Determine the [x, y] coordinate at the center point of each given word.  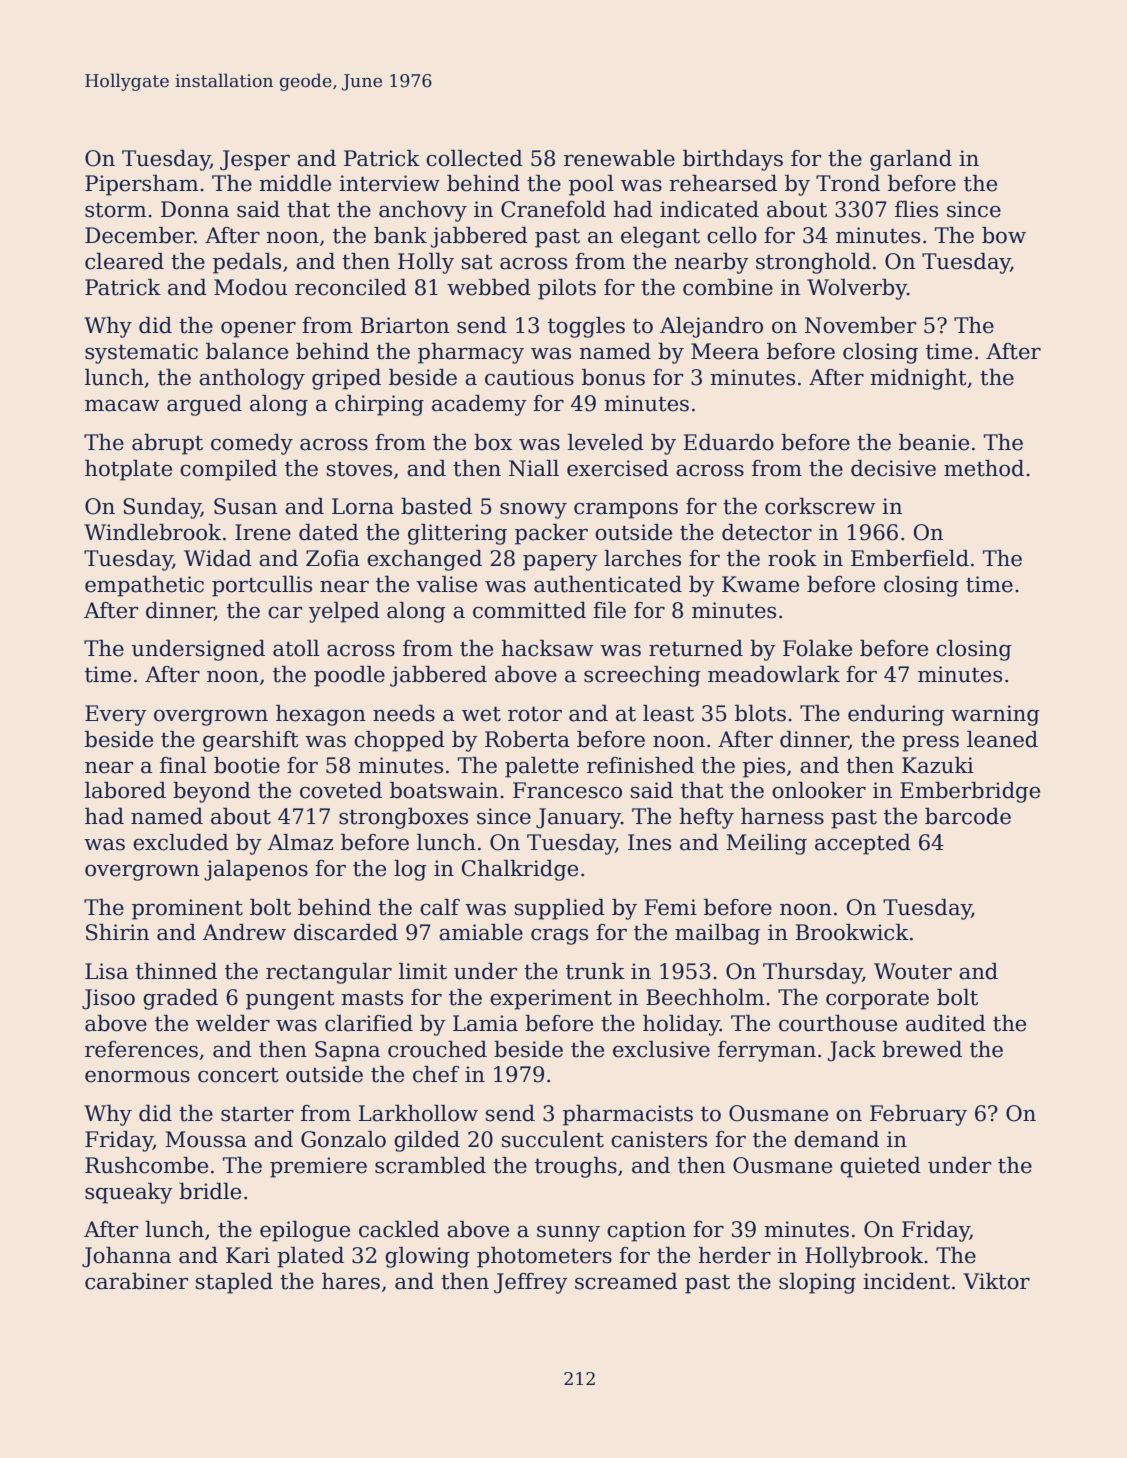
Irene [263, 532]
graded [180, 999]
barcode [968, 816]
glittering [457, 534]
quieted [880, 1167]
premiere [318, 1167]
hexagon [321, 715]
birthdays [733, 160]
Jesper [255, 160]
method [984, 468]
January [578, 818]
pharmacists [628, 1115]
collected [474, 158]
